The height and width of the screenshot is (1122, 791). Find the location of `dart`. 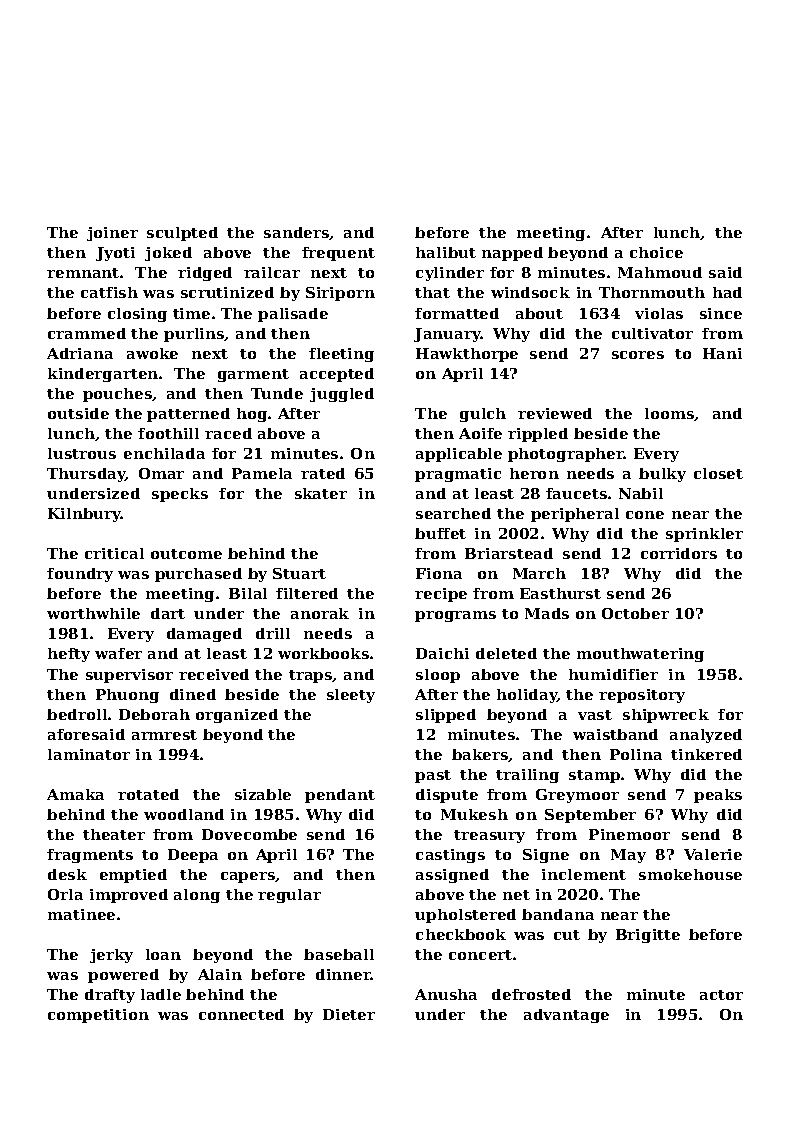

dart is located at coordinates (168, 613).
